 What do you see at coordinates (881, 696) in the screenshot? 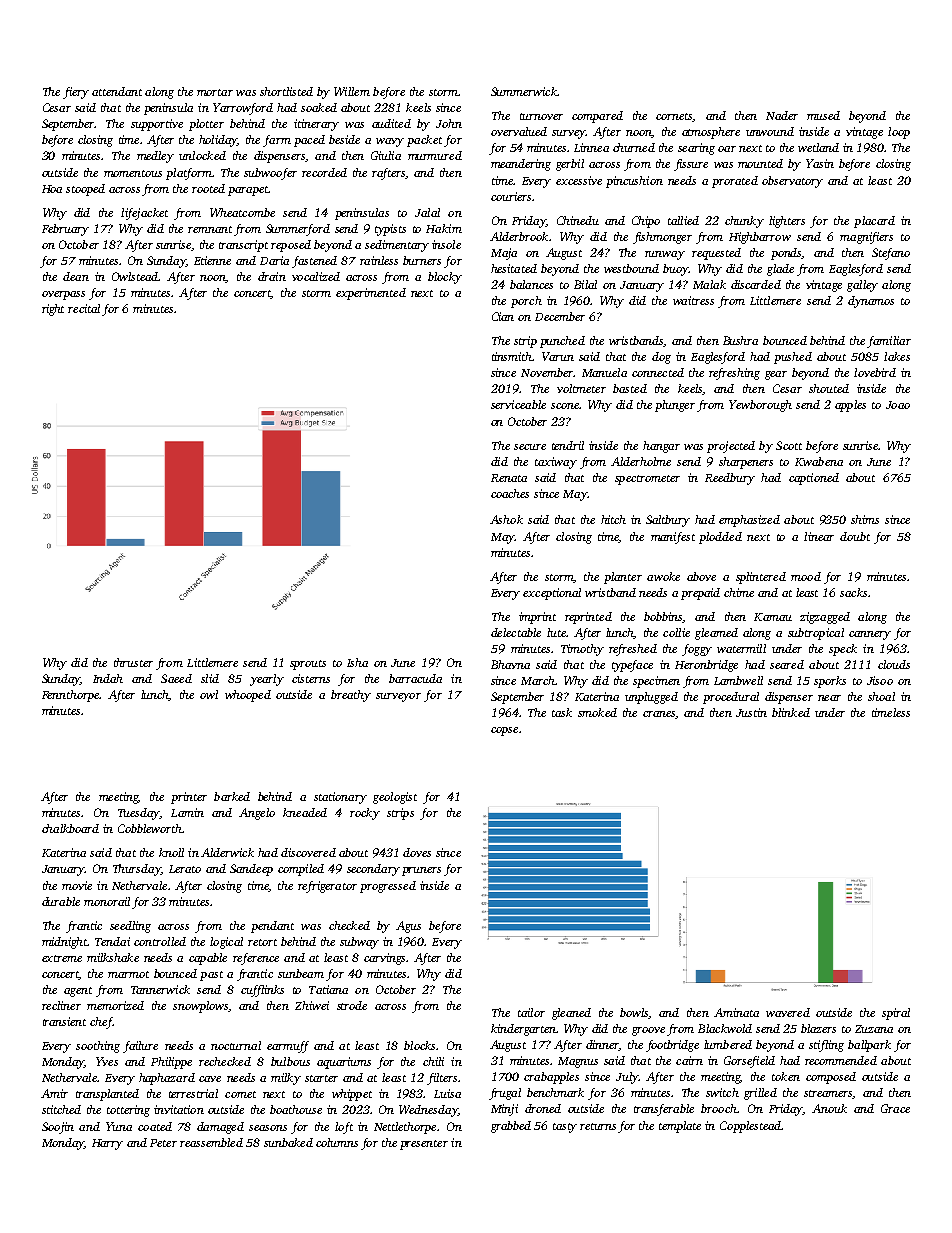
I see `shoal` at bounding box center [881, 696].
